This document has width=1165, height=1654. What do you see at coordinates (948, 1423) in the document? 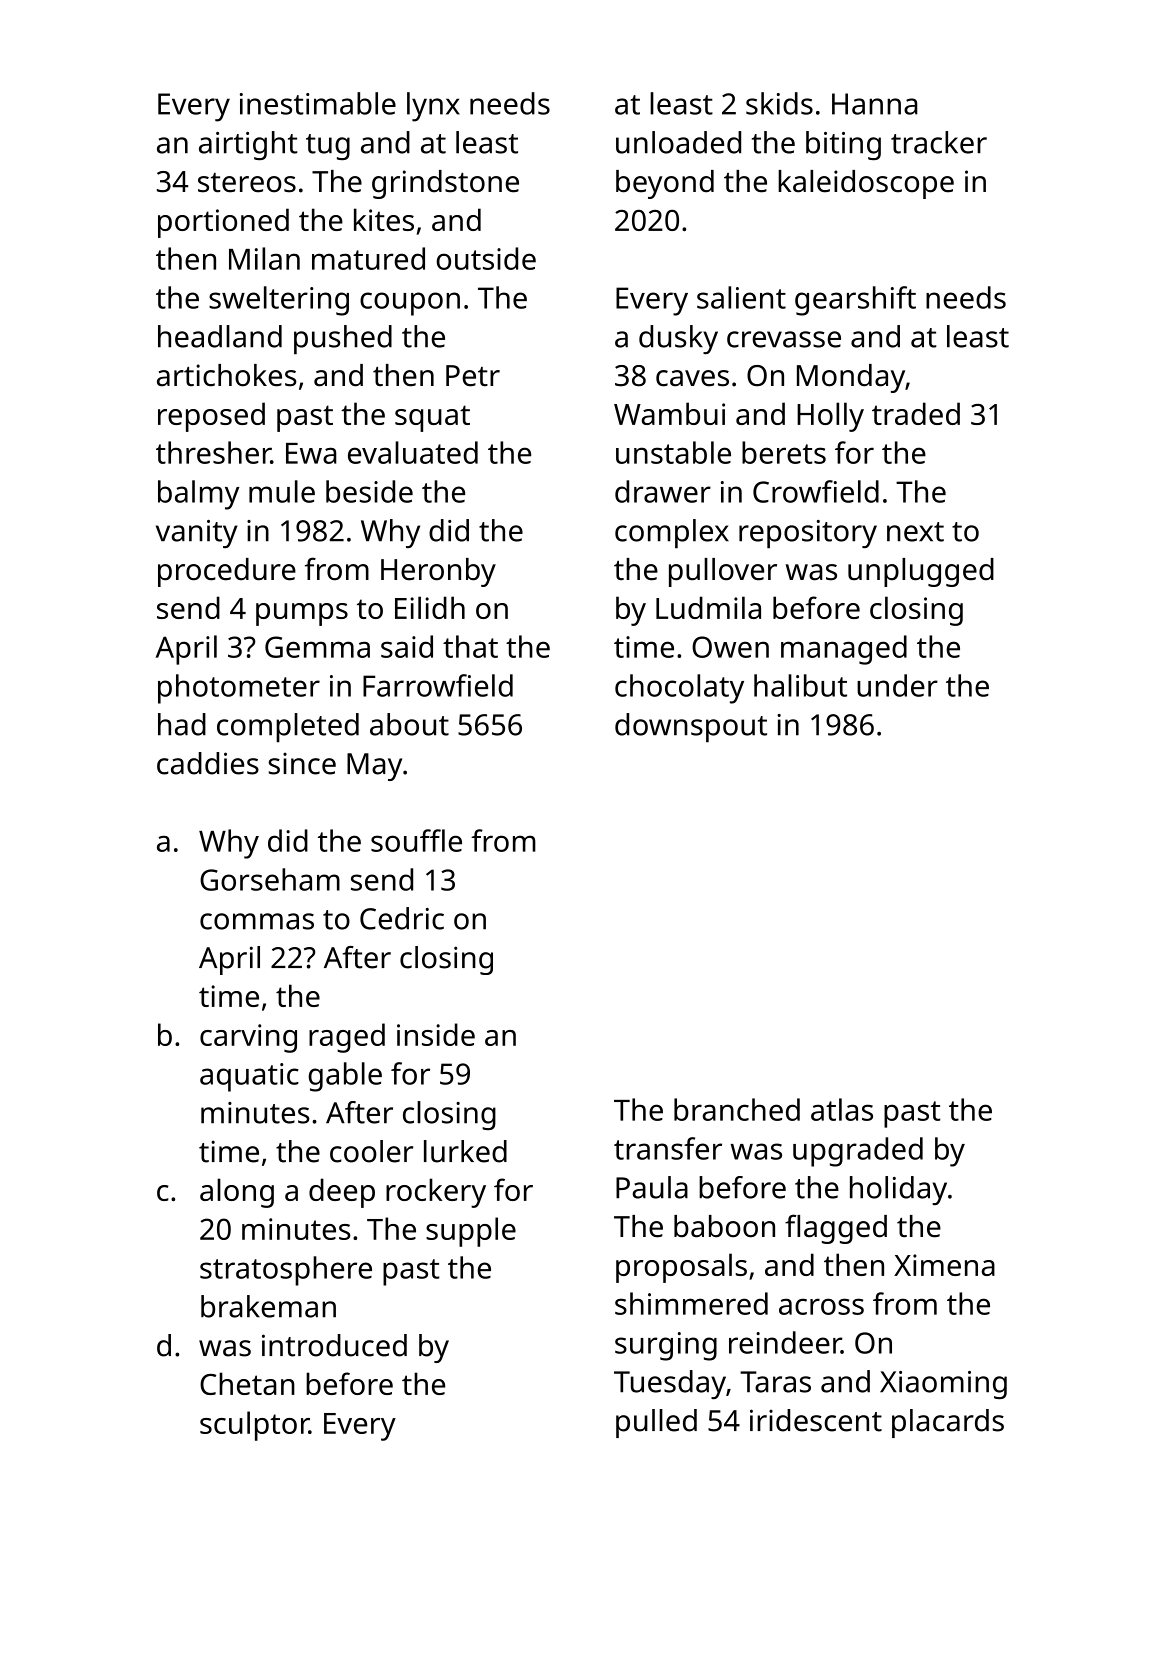
I see `placards` at bounding box center [948, 1423].
